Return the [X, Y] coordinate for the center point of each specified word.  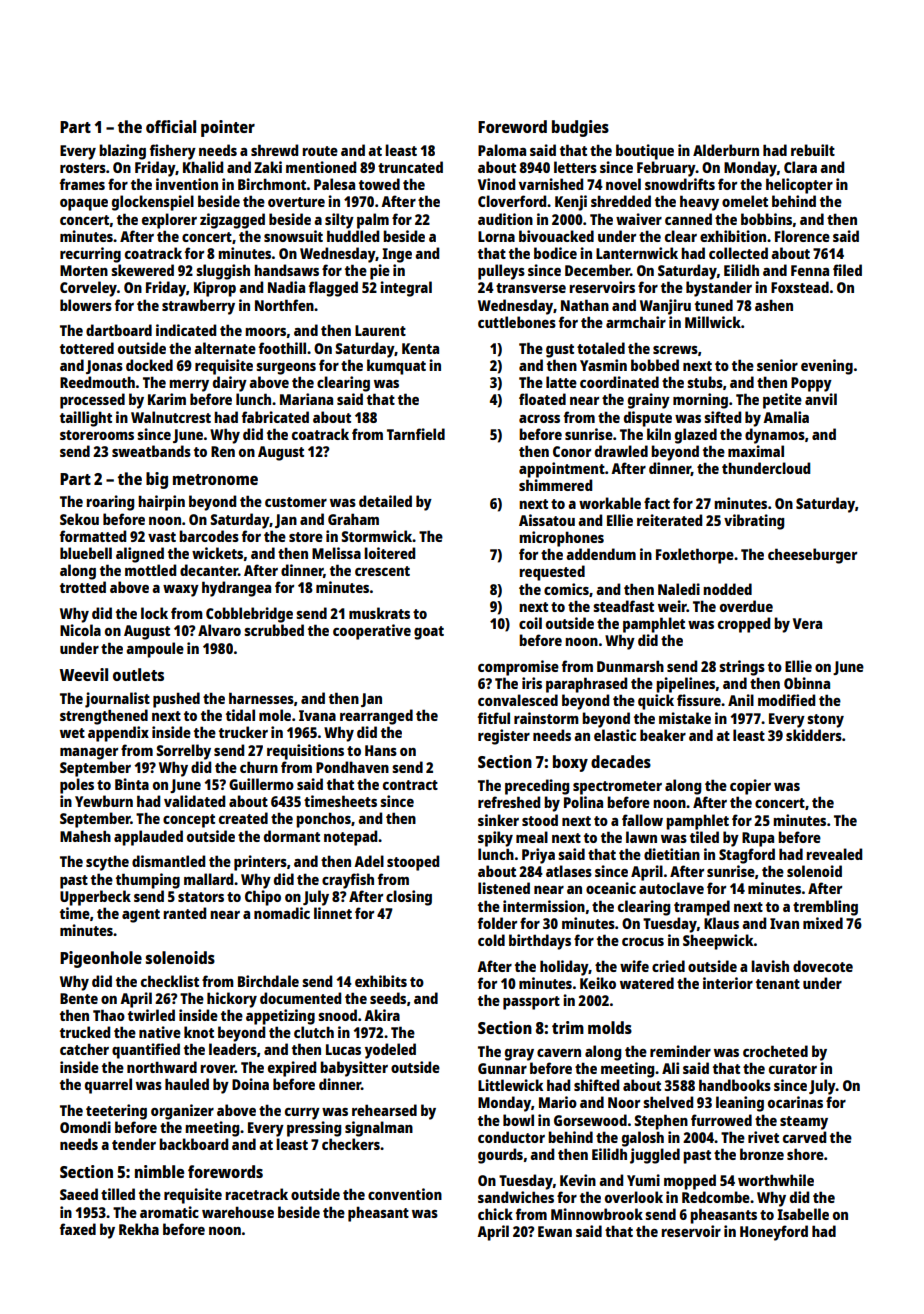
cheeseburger [812, 556]
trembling [825, 908]
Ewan [555, 1231]
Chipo [263, 898]
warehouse [238, 1212]
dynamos [775, 436]
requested [552, 573]
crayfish [348, 881]
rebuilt [813, 150]
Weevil [84, 674]
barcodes [209, 536]
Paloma [502, 150]
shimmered [555, 485]
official [171, 126]
